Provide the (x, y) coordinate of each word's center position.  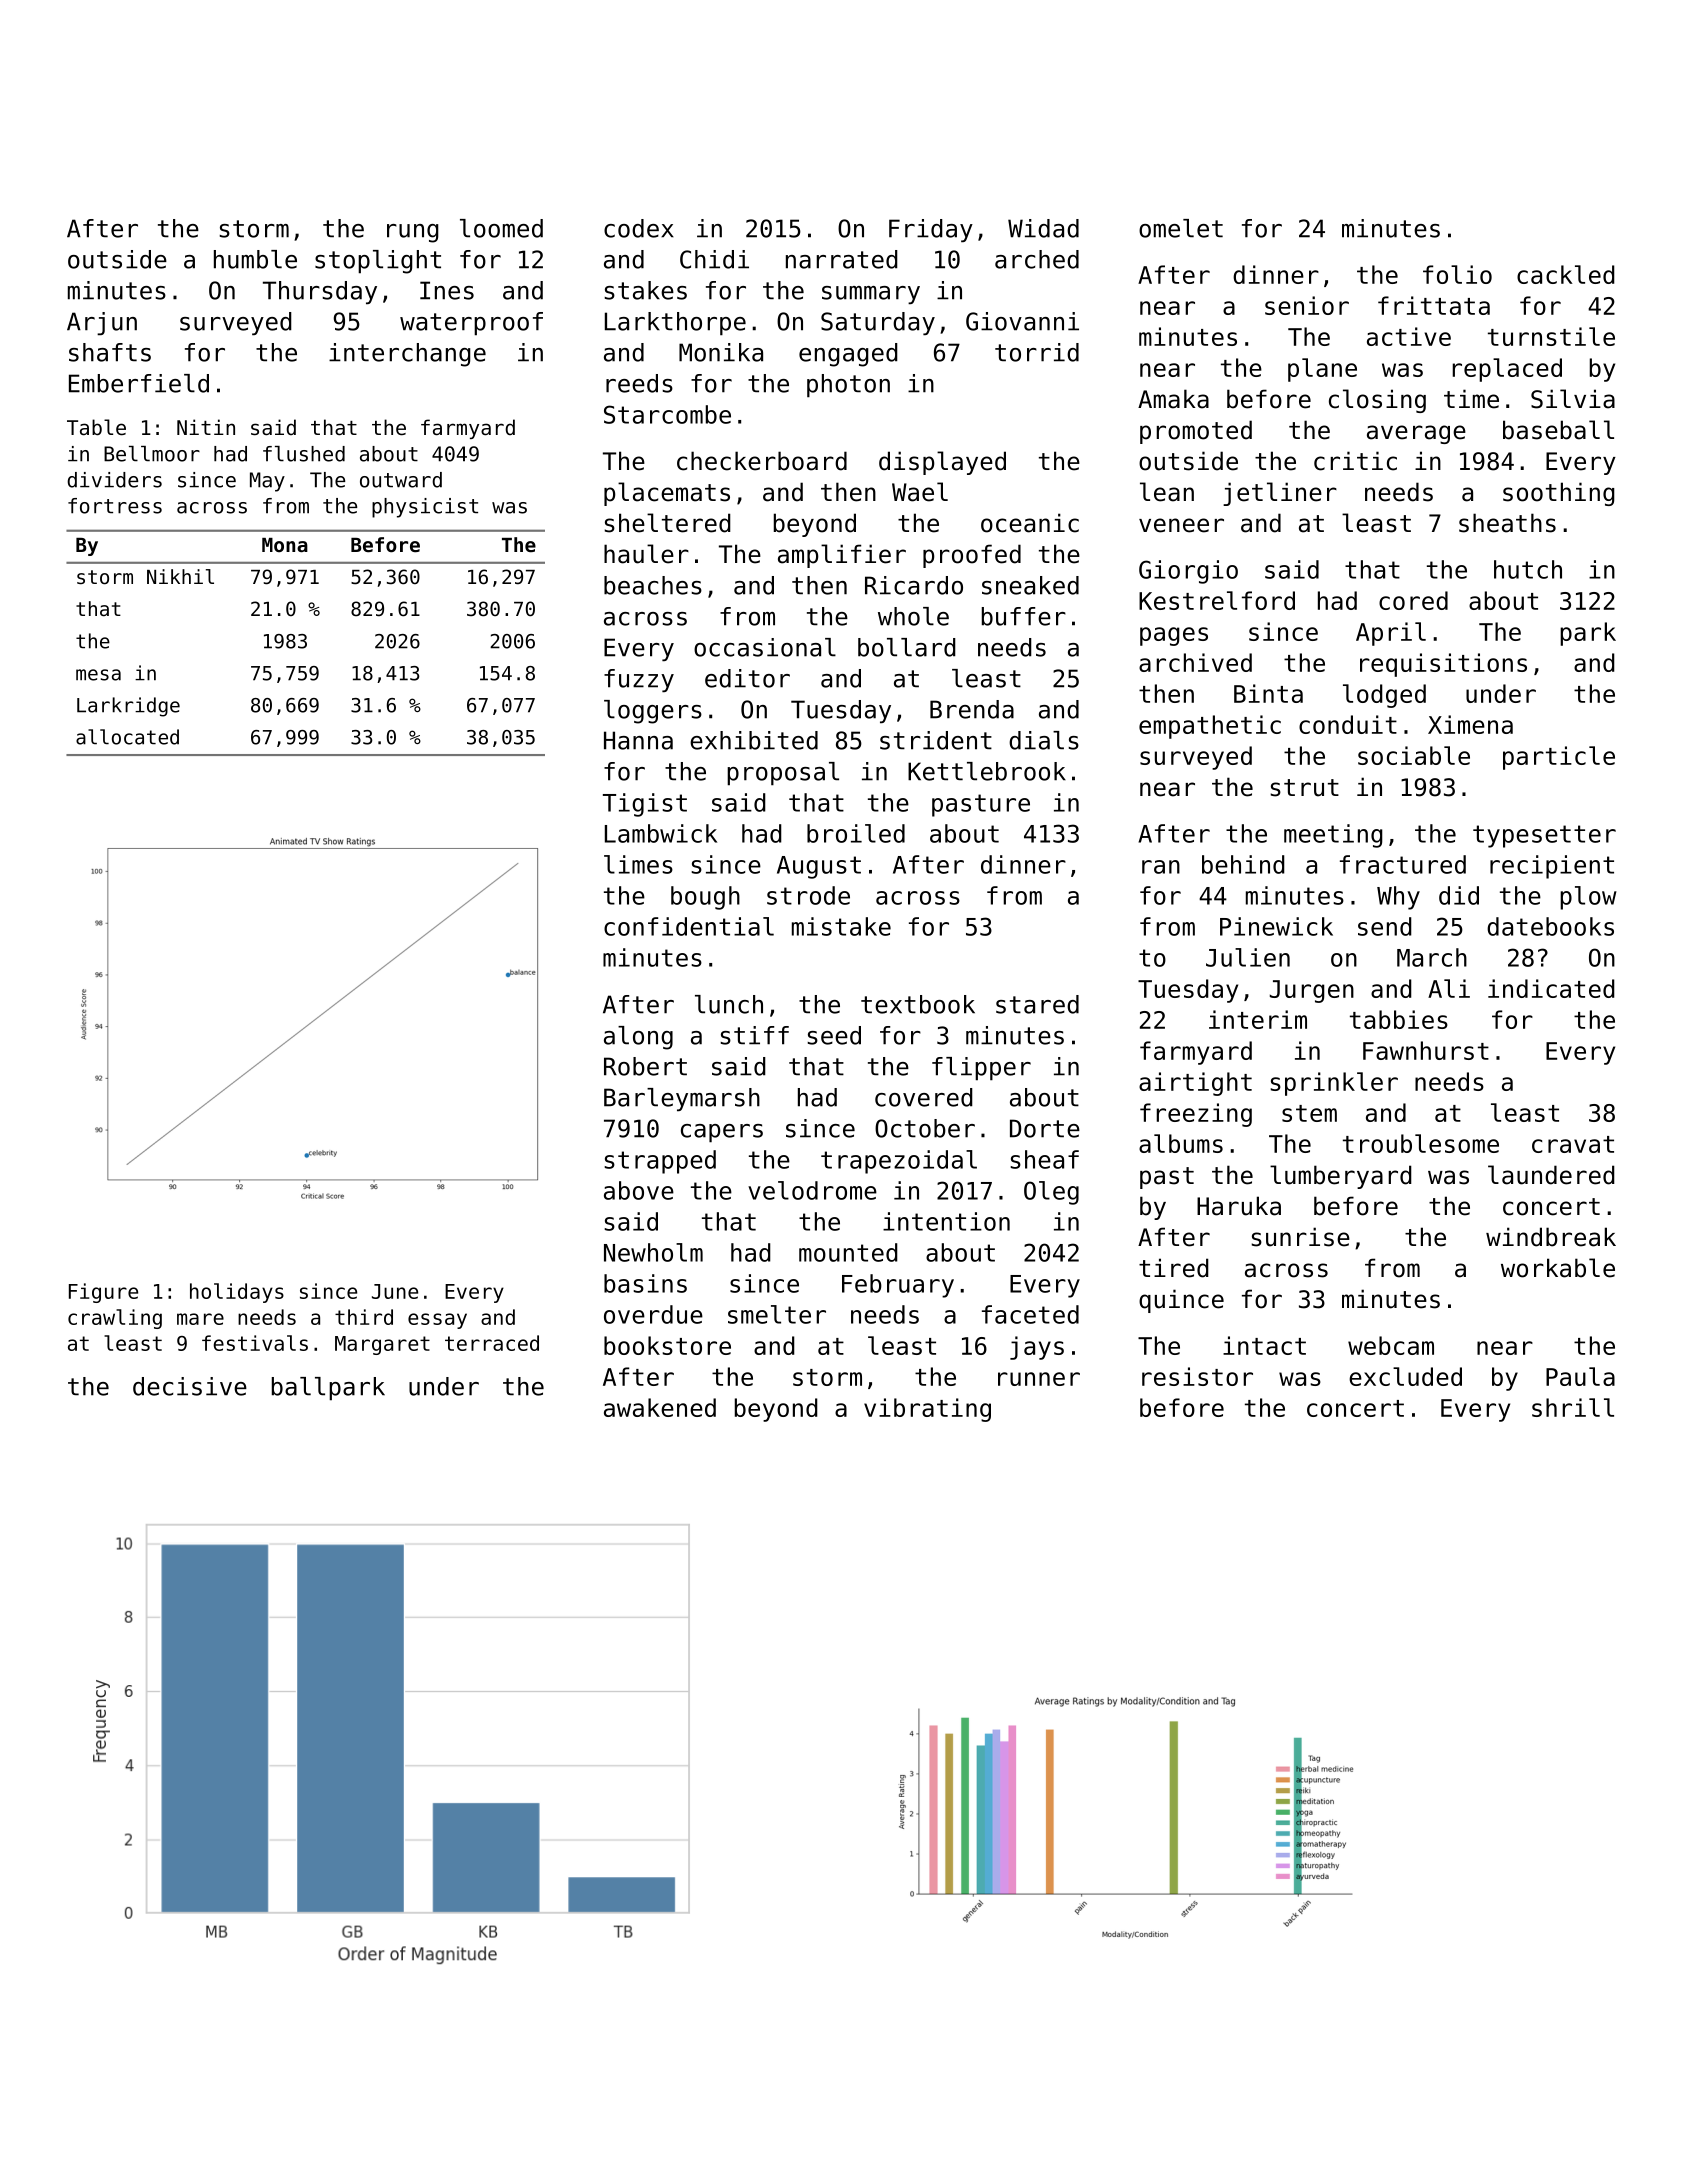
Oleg (1051, 1193)
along (638, 1038)
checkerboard (762, 461)
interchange (407, 355)
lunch (729, 1004)
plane (1322, 370)
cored (1413, 600)
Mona (285, 545)
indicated (1551, 988)
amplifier (842, 556)
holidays (237, 1293)
